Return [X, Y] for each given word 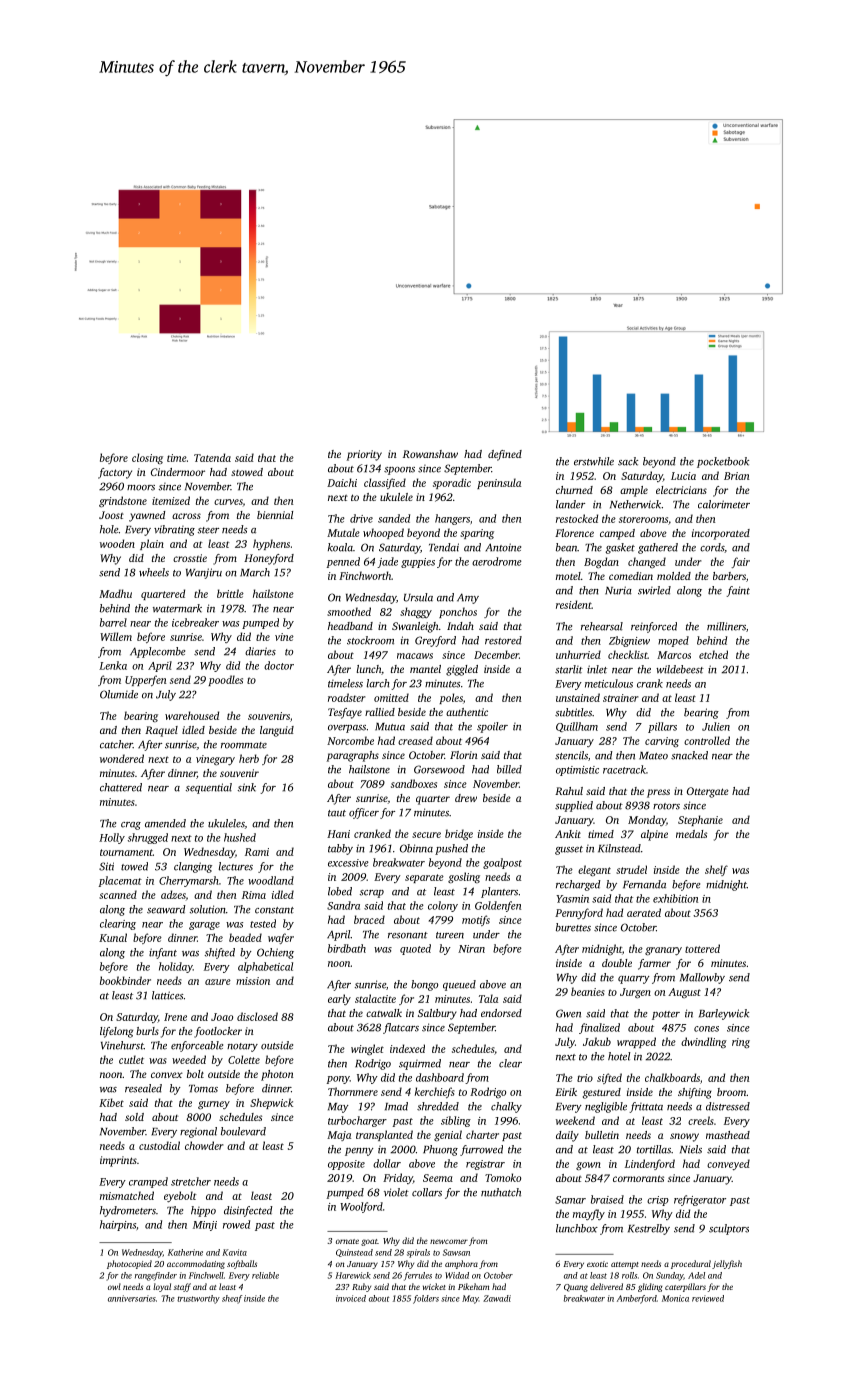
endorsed [501, 1013]
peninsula [499, 483]
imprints [118, 1161]
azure [218, 982]
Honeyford [269, 559]
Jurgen [635, 993]
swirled [654, 590]
